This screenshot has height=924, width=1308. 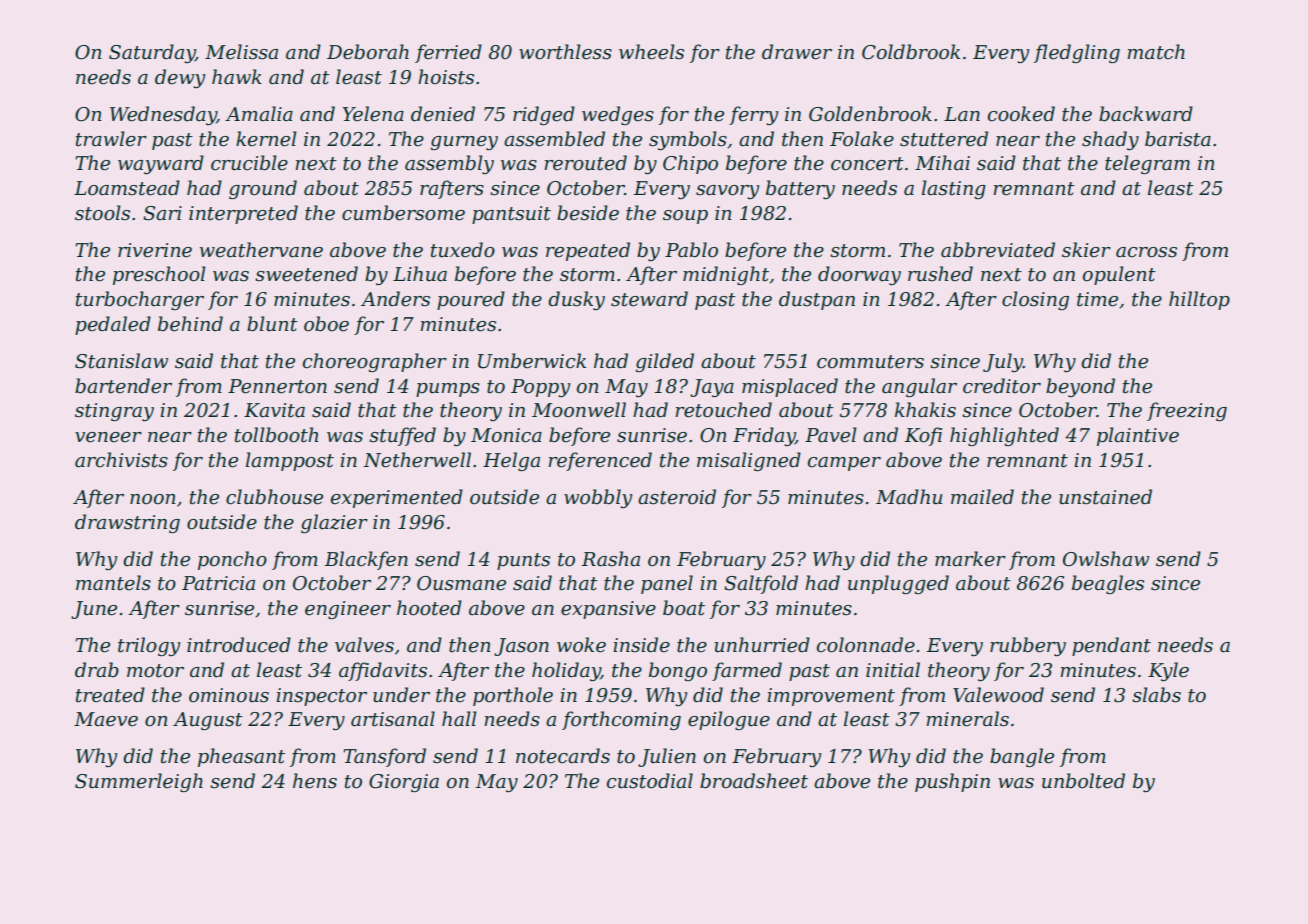 I want to click on lamppost, so click(x=290, y=461).
